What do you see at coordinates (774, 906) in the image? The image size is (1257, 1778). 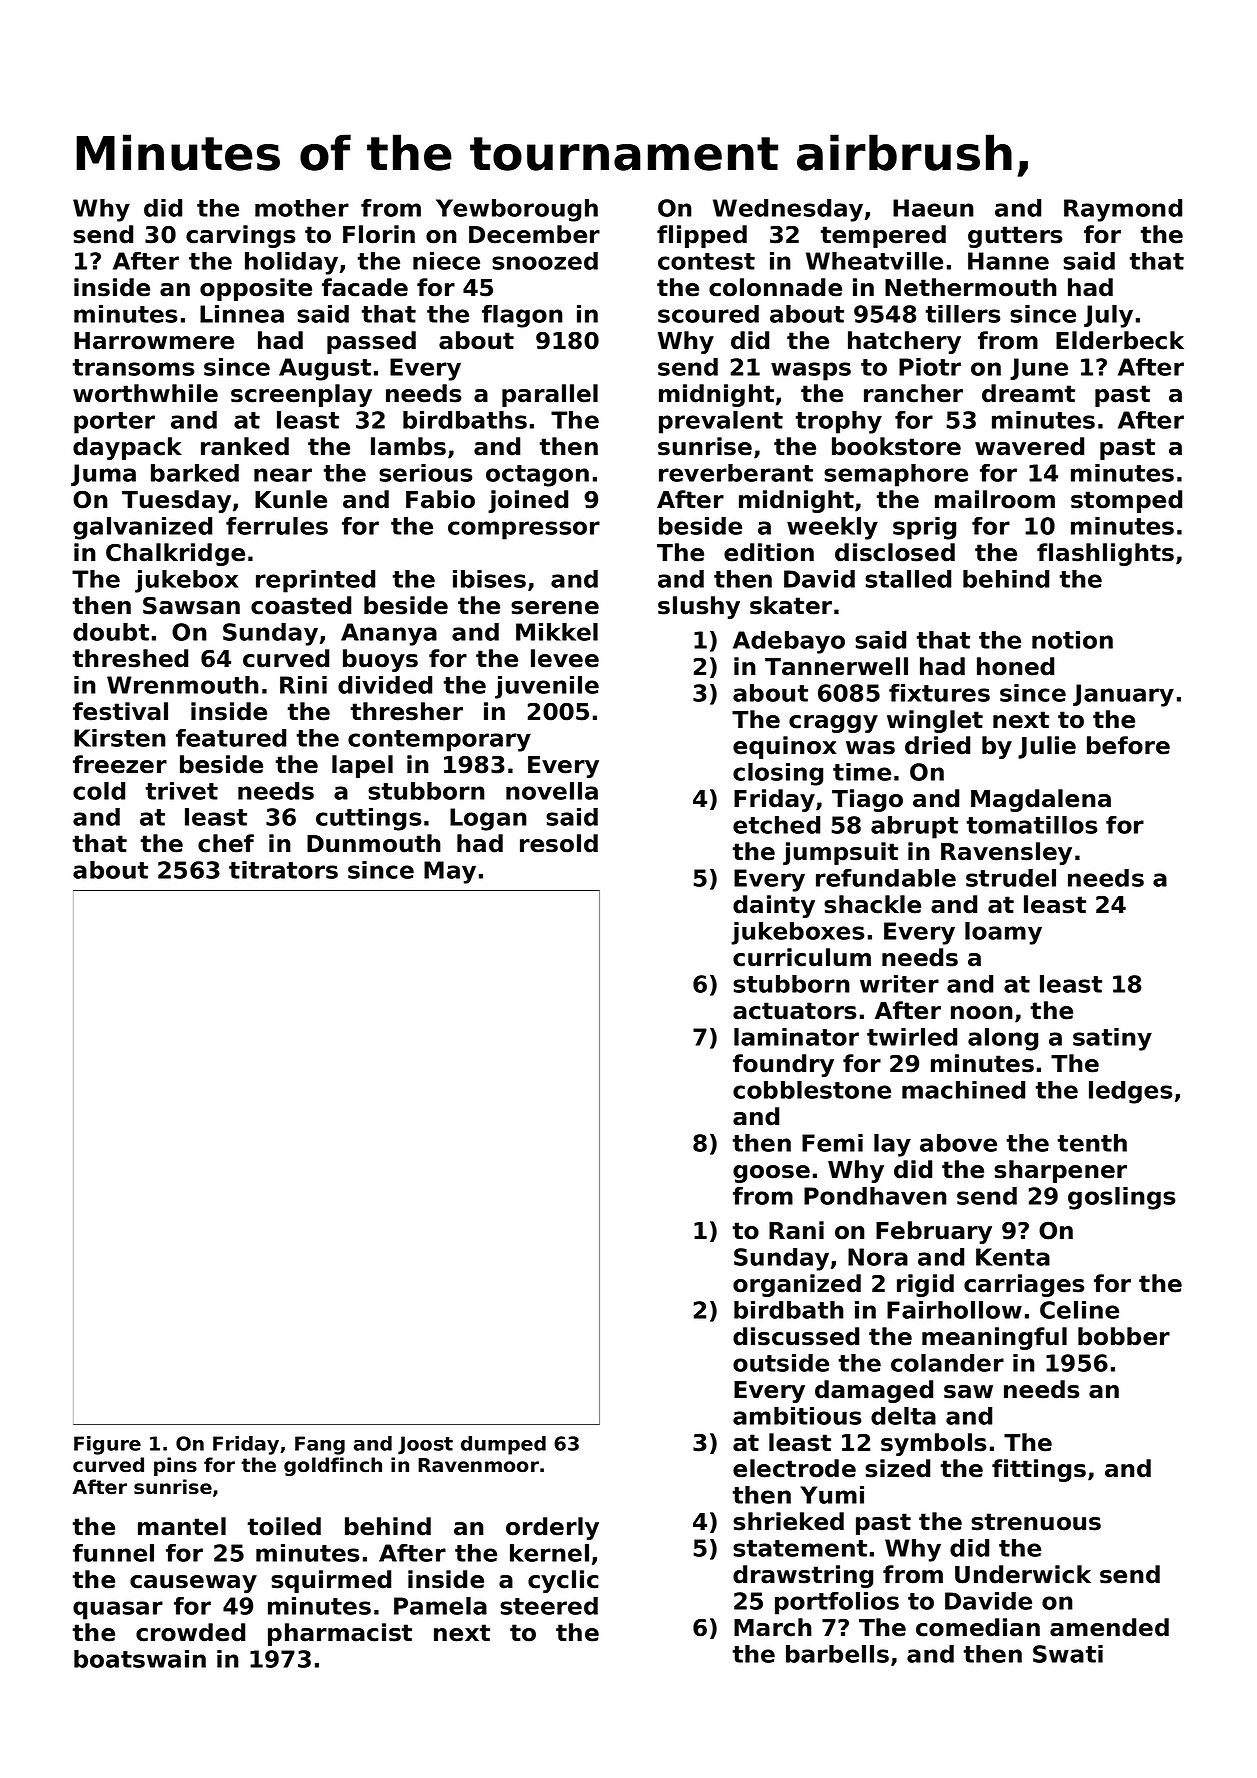 I see `dainty` at bounding box center [774, 906].
